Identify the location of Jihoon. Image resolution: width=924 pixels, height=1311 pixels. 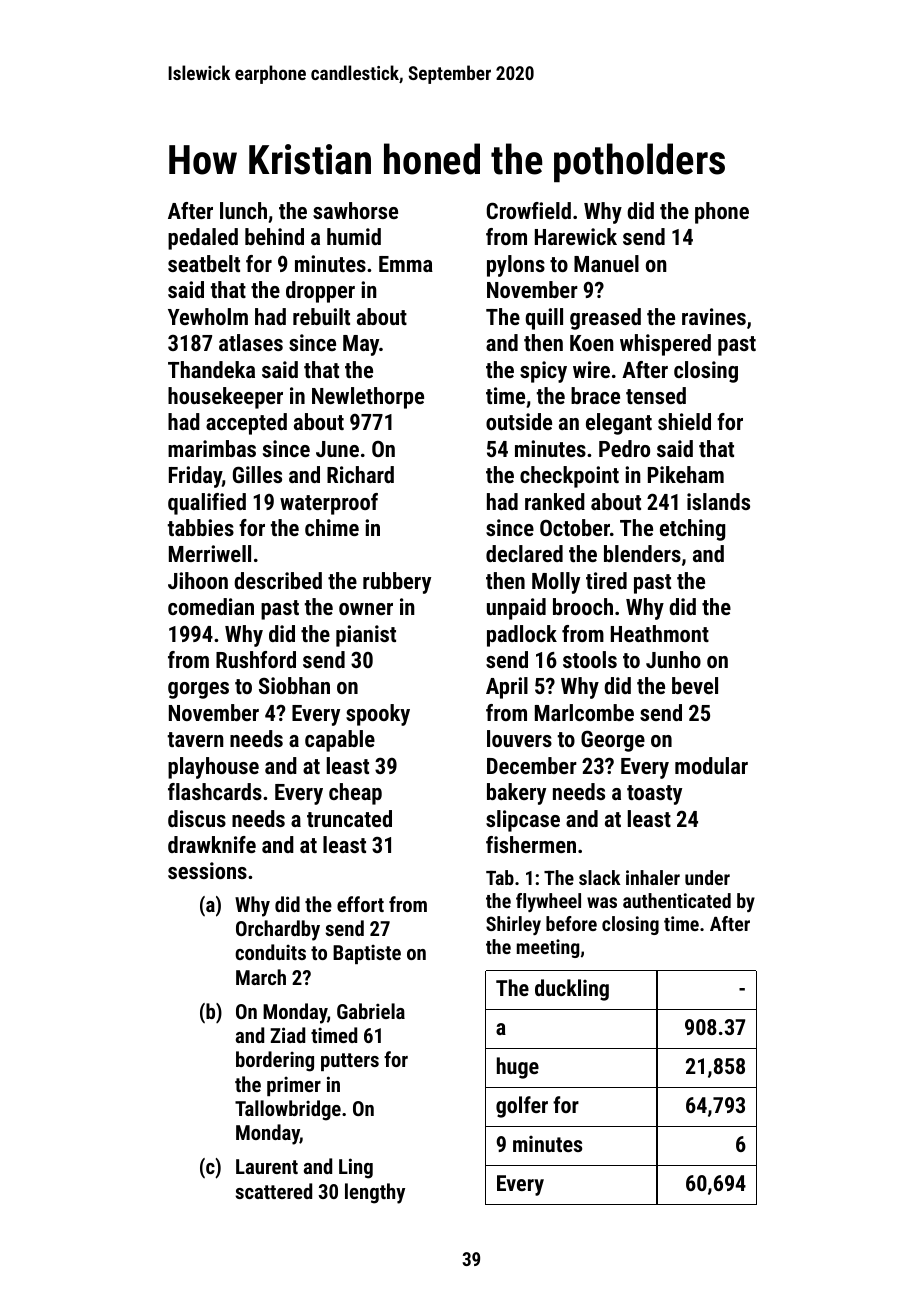
(198, 580).
